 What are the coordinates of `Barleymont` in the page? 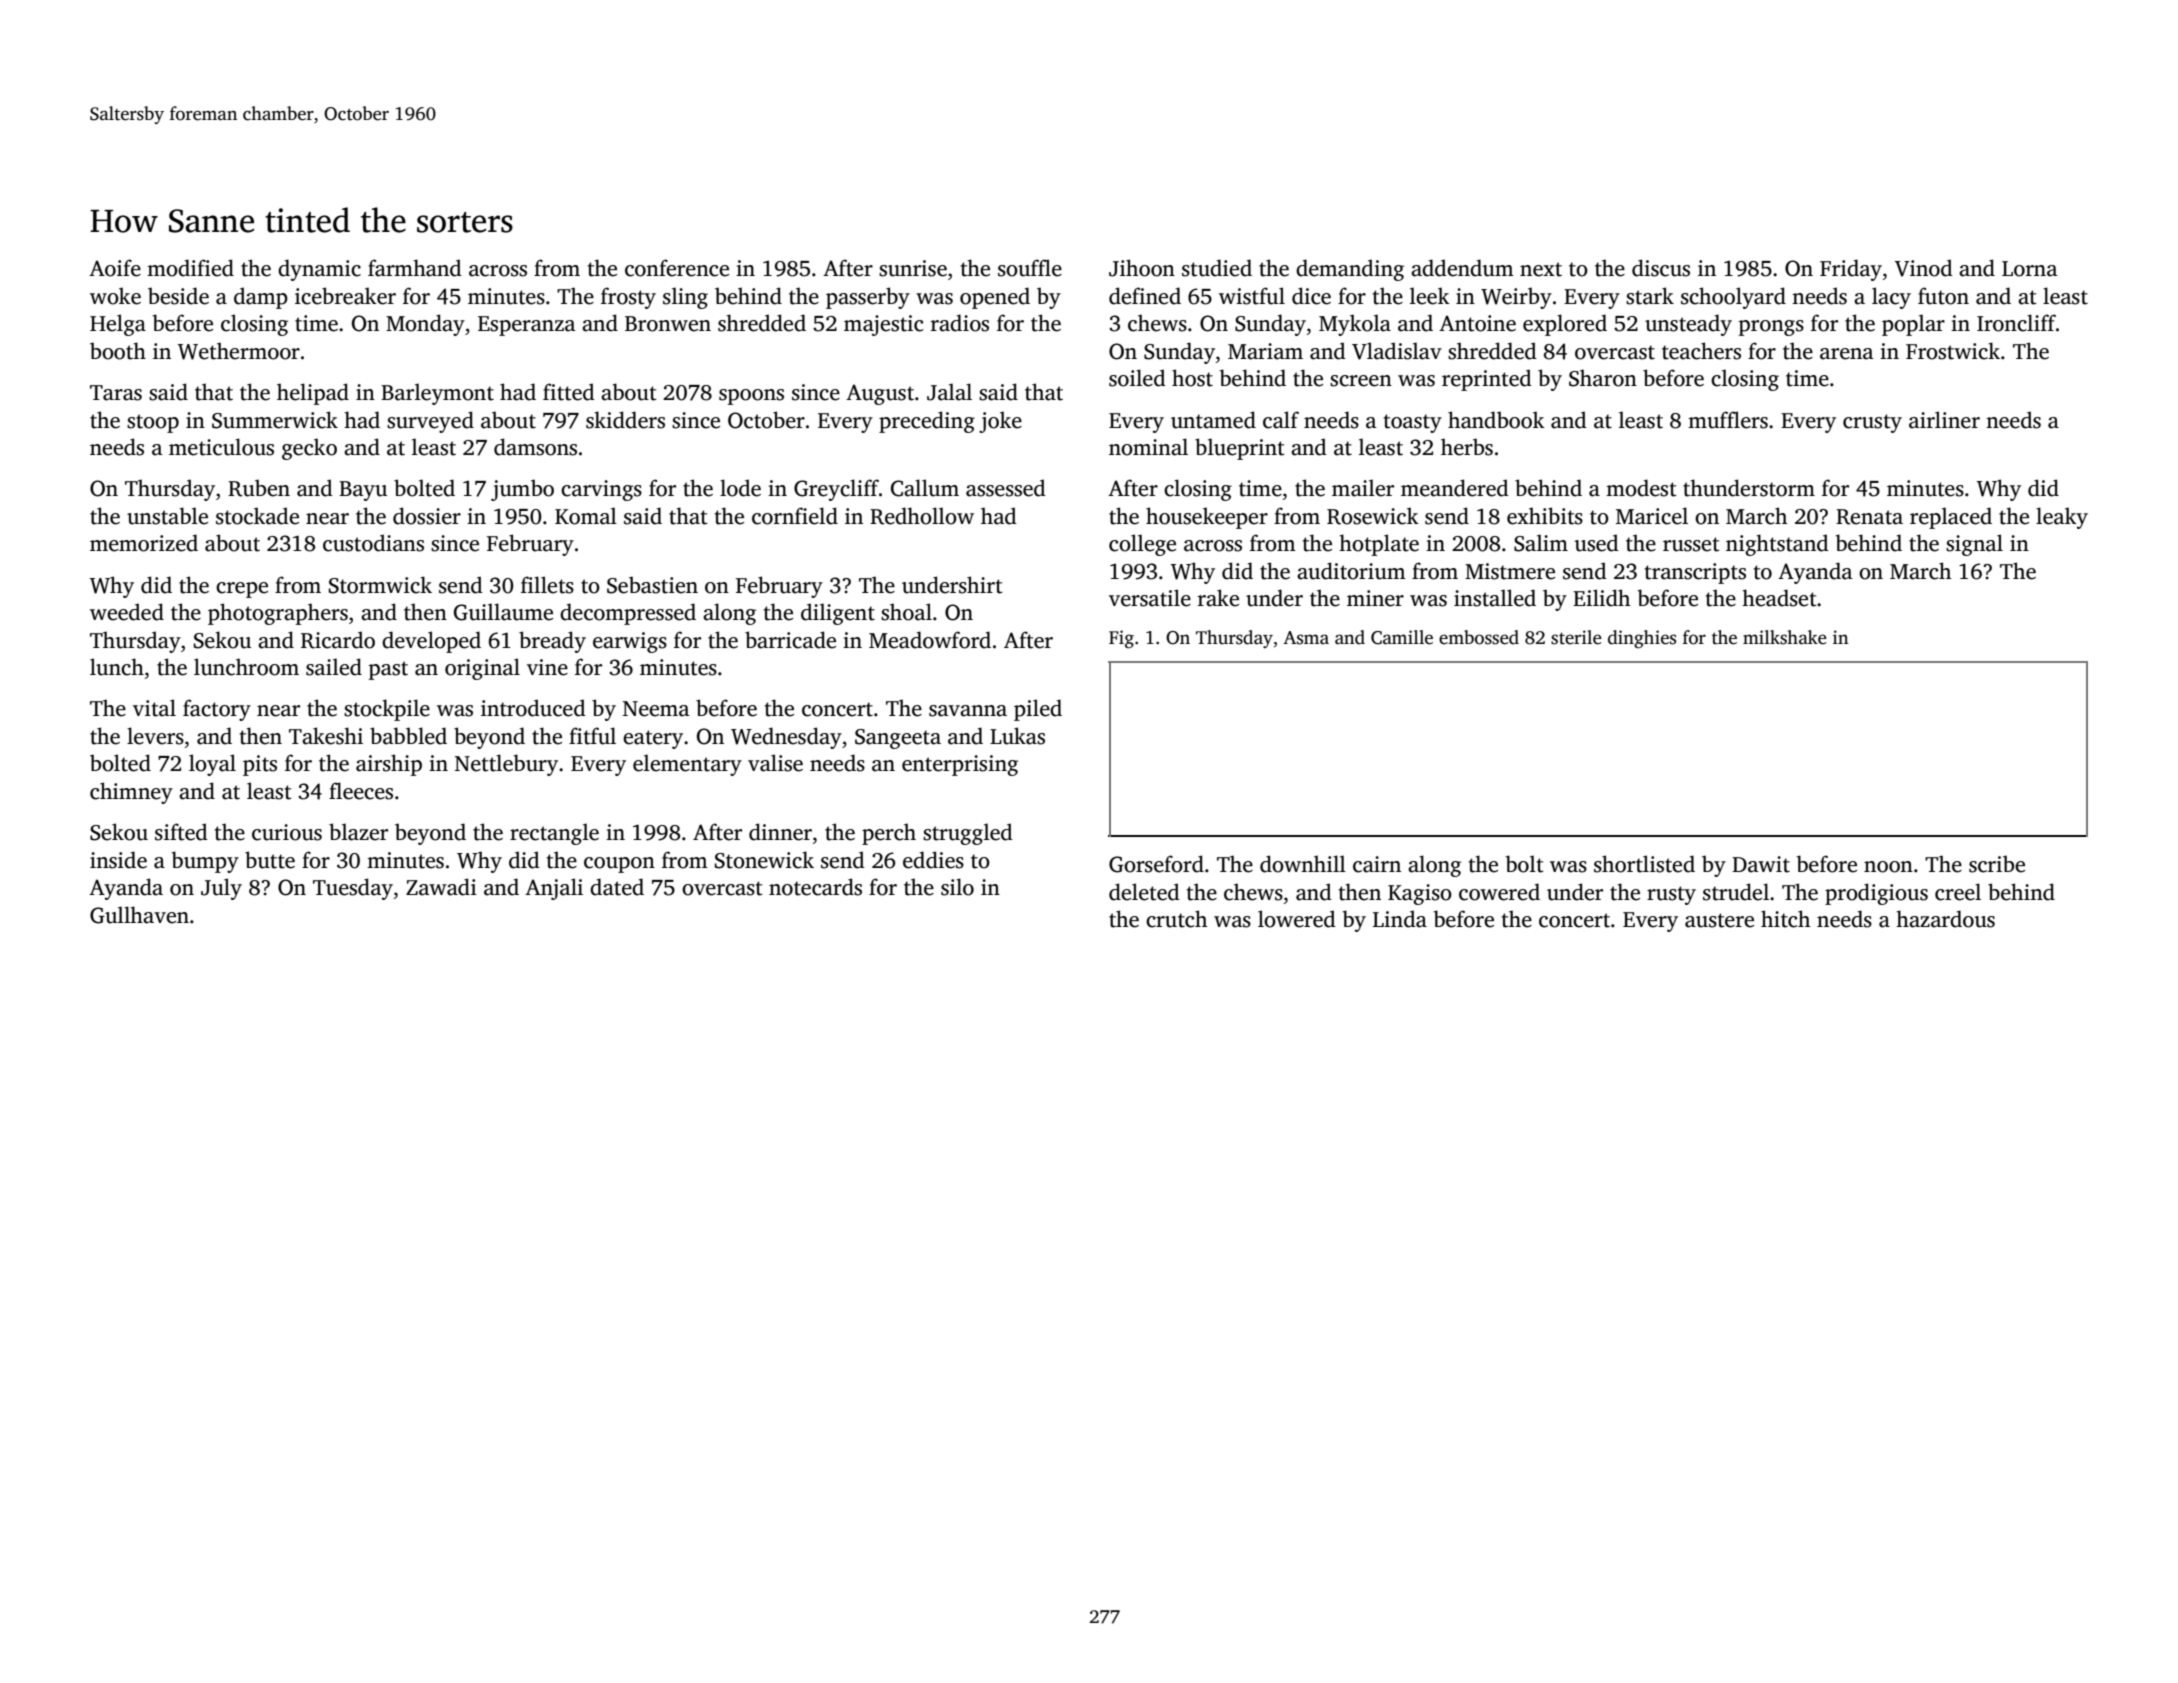 It's located at (437, 394).
